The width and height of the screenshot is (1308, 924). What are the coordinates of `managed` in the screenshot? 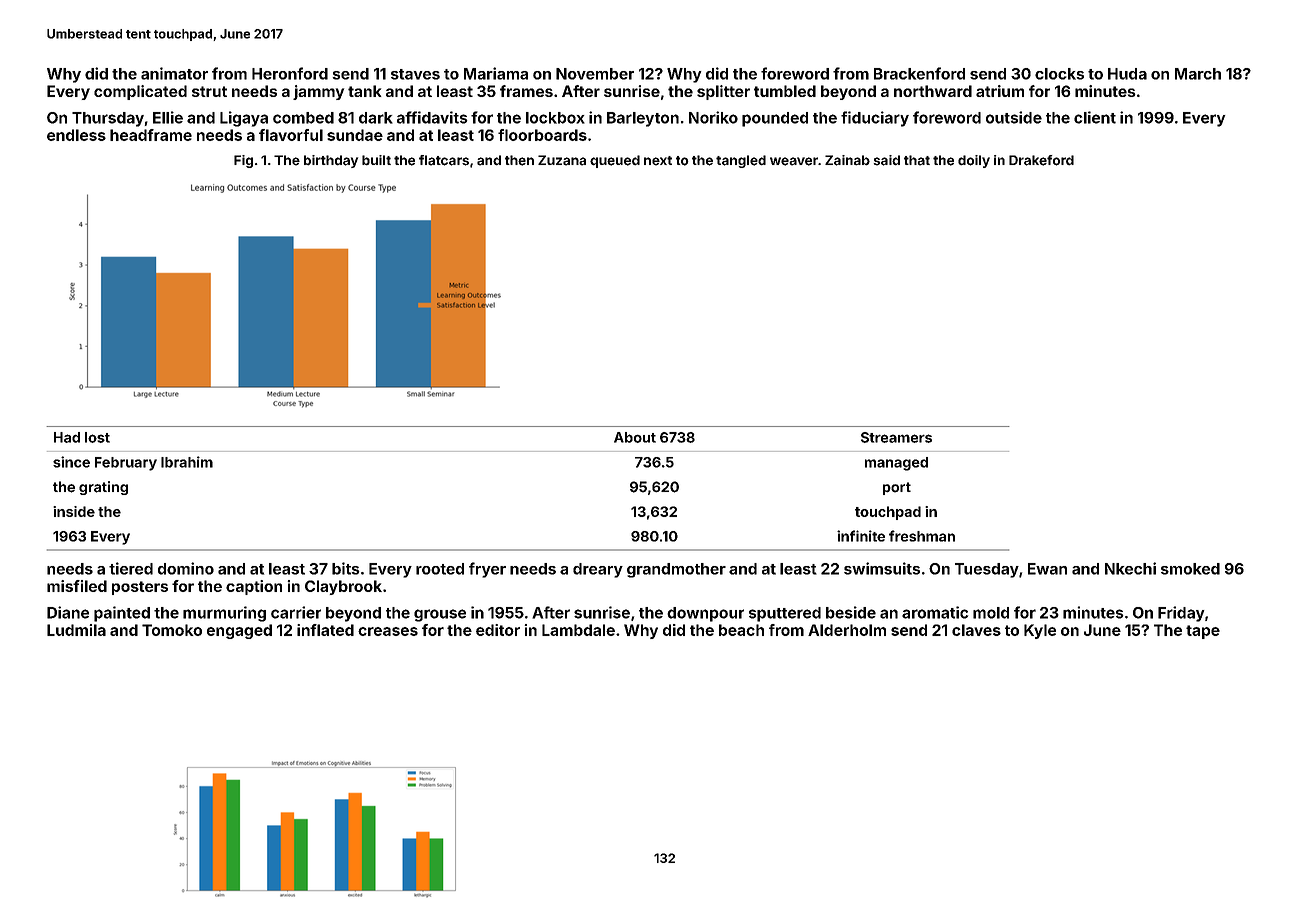 It's located at (896, 464).
